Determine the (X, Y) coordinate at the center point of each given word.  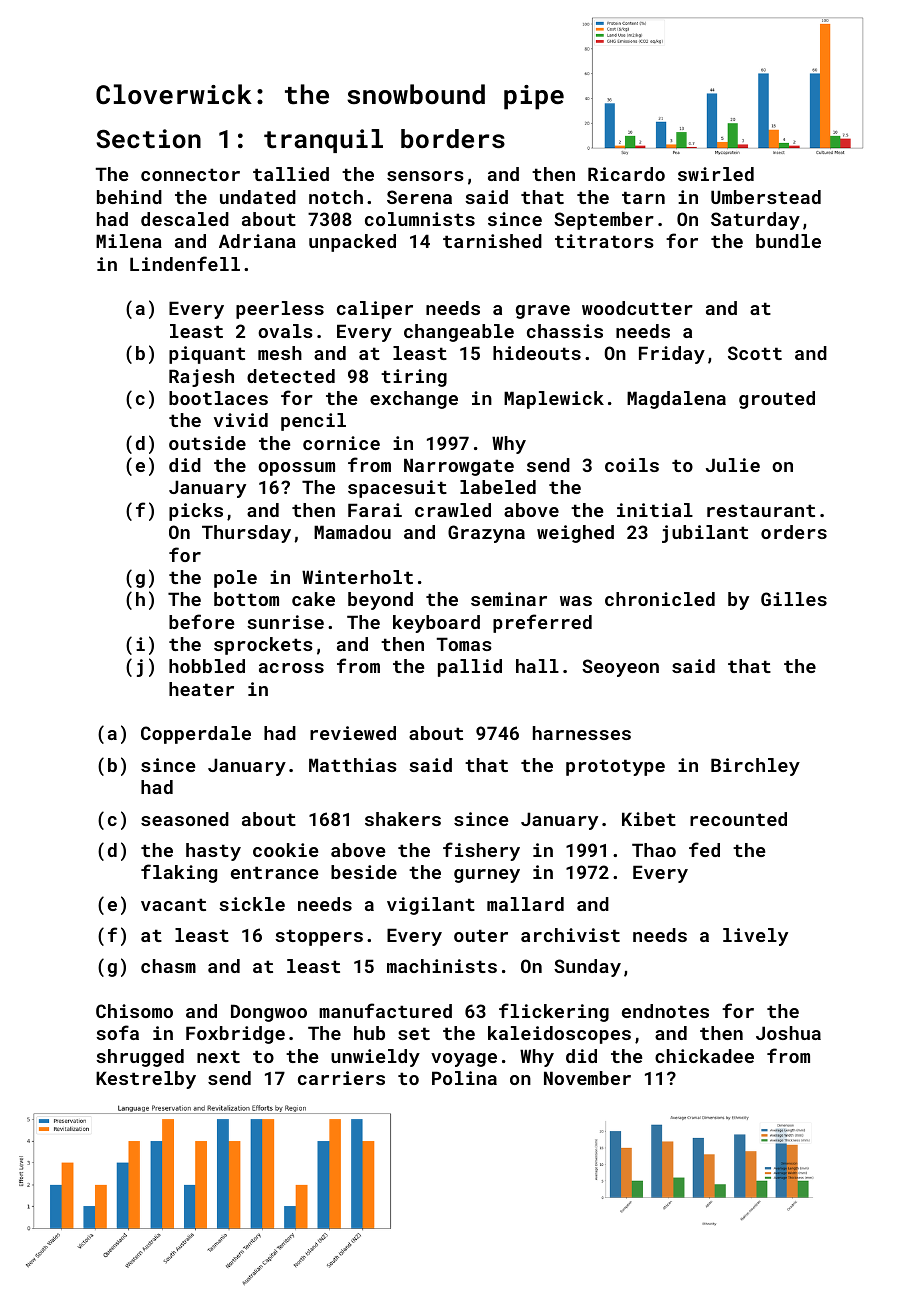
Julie (733, 465)
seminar (509, 599)
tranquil (323, 141)
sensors (425, 176)
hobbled (207, 666)
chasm (168, 966)
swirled (716, 174)
